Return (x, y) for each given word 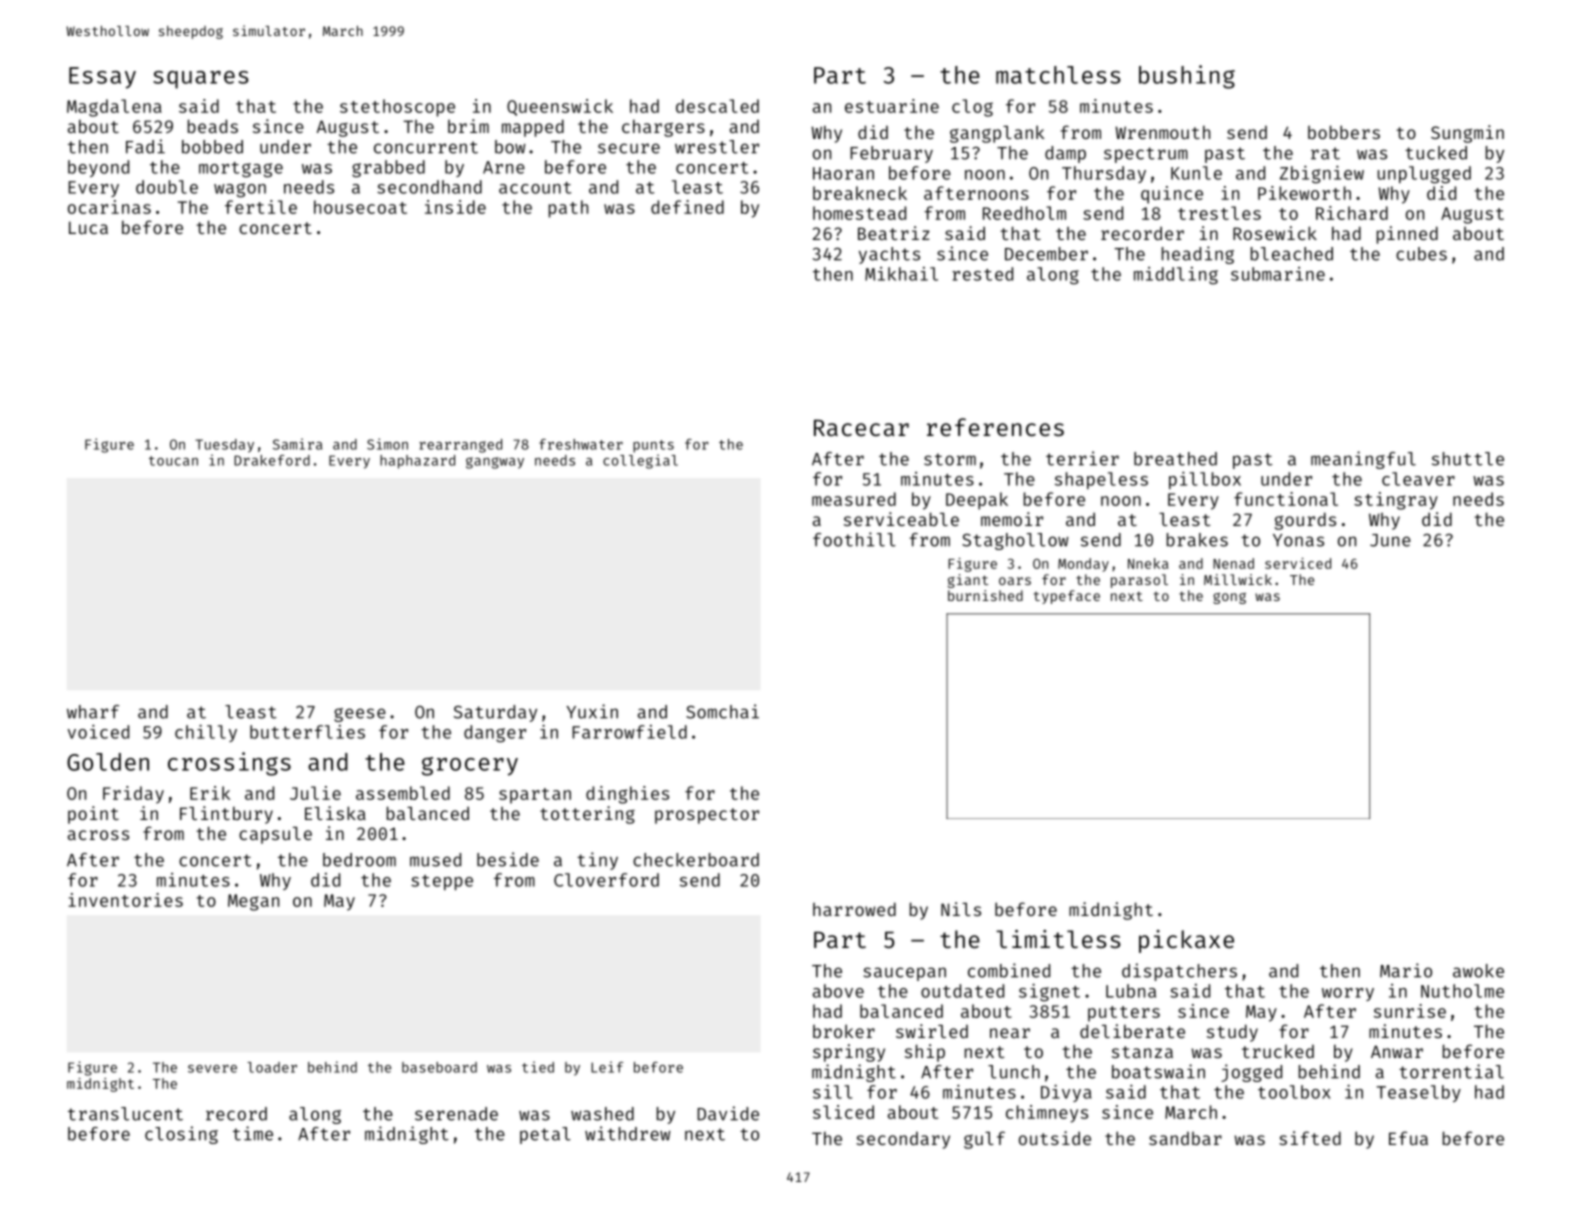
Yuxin (592, 711)
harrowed (854, 909)
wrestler (717, 147)
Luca (88, 227)
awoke (1478, 971)
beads (213, 126)
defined (687, 207)
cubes (1421, 254)
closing (181, 1135)
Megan (253, 902)
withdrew (628, 1133)
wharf (93, 712)
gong (1229, 598)
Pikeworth (1304, 193)
